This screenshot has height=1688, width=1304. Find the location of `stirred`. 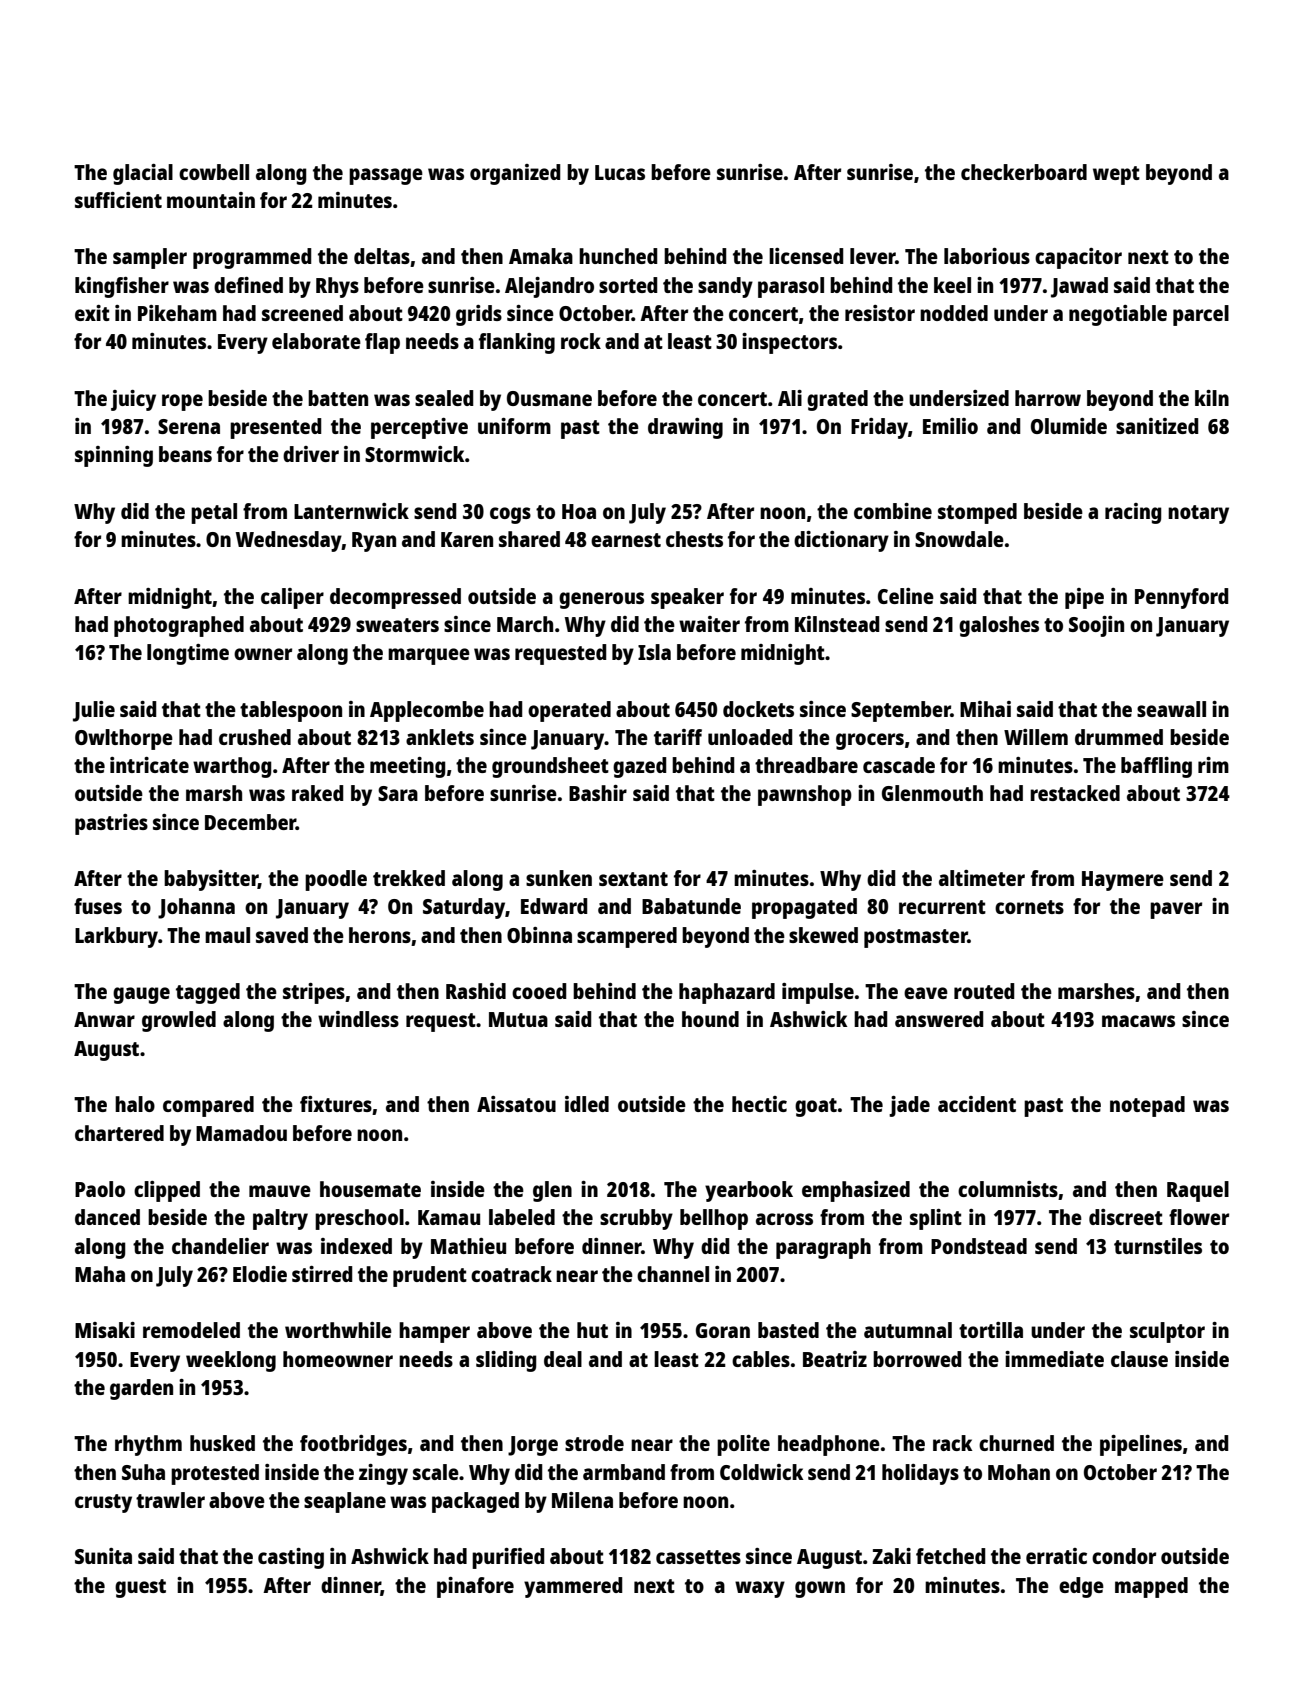

stirred is located at coordinates (322, 1274).
